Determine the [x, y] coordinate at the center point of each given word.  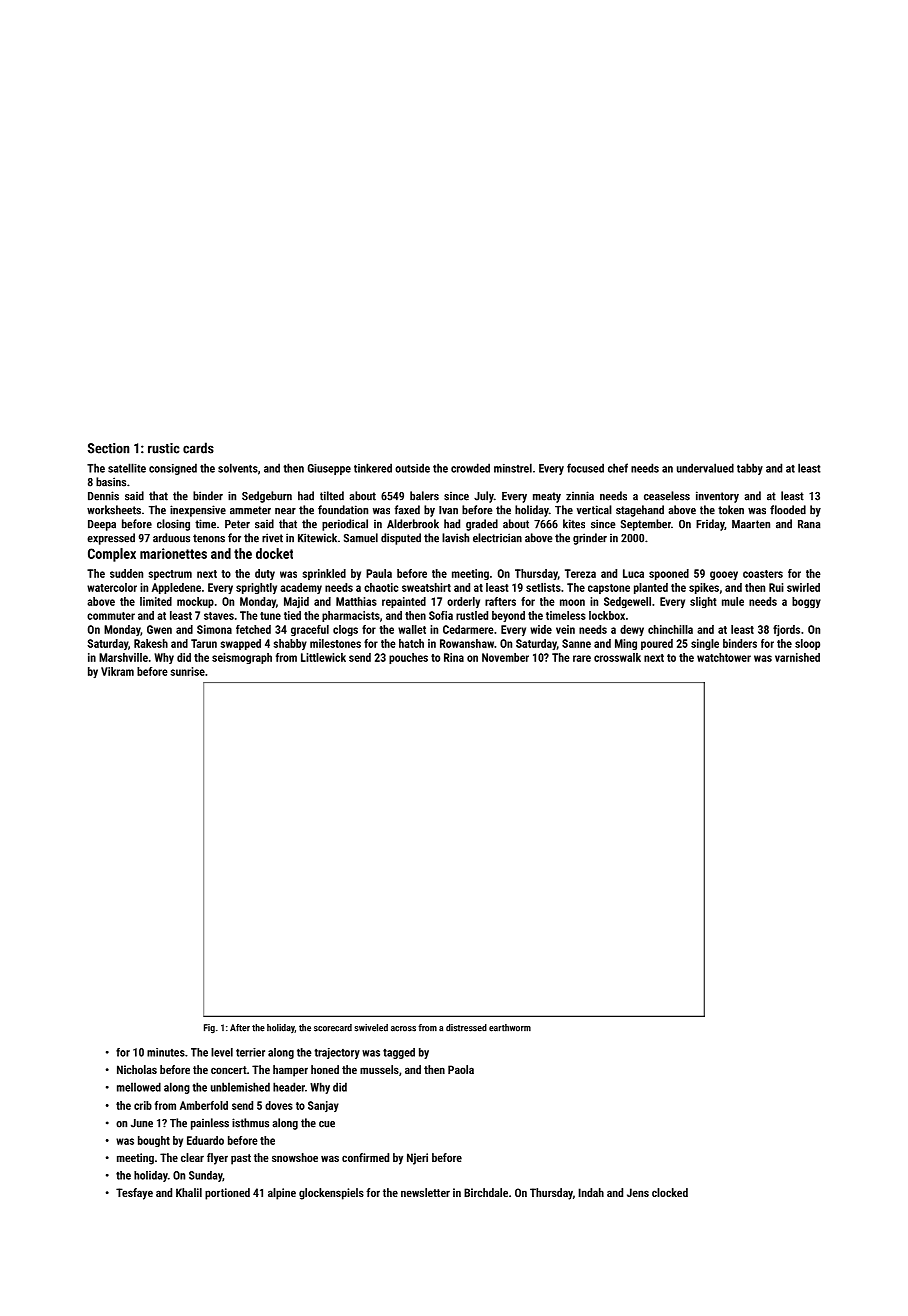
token [731, 510]
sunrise [188, 671]
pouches [408, 658]
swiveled [371, 1028]
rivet [272, 538]
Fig [209, 1029]
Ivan [448, 510]
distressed [466, 1028]
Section [108, 448]
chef [618, 468]
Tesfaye [134, 1194]
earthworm [510, 1028]
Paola [461, 1069]
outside [412, 468]
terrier [250, 1052]
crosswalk [617, 657]
